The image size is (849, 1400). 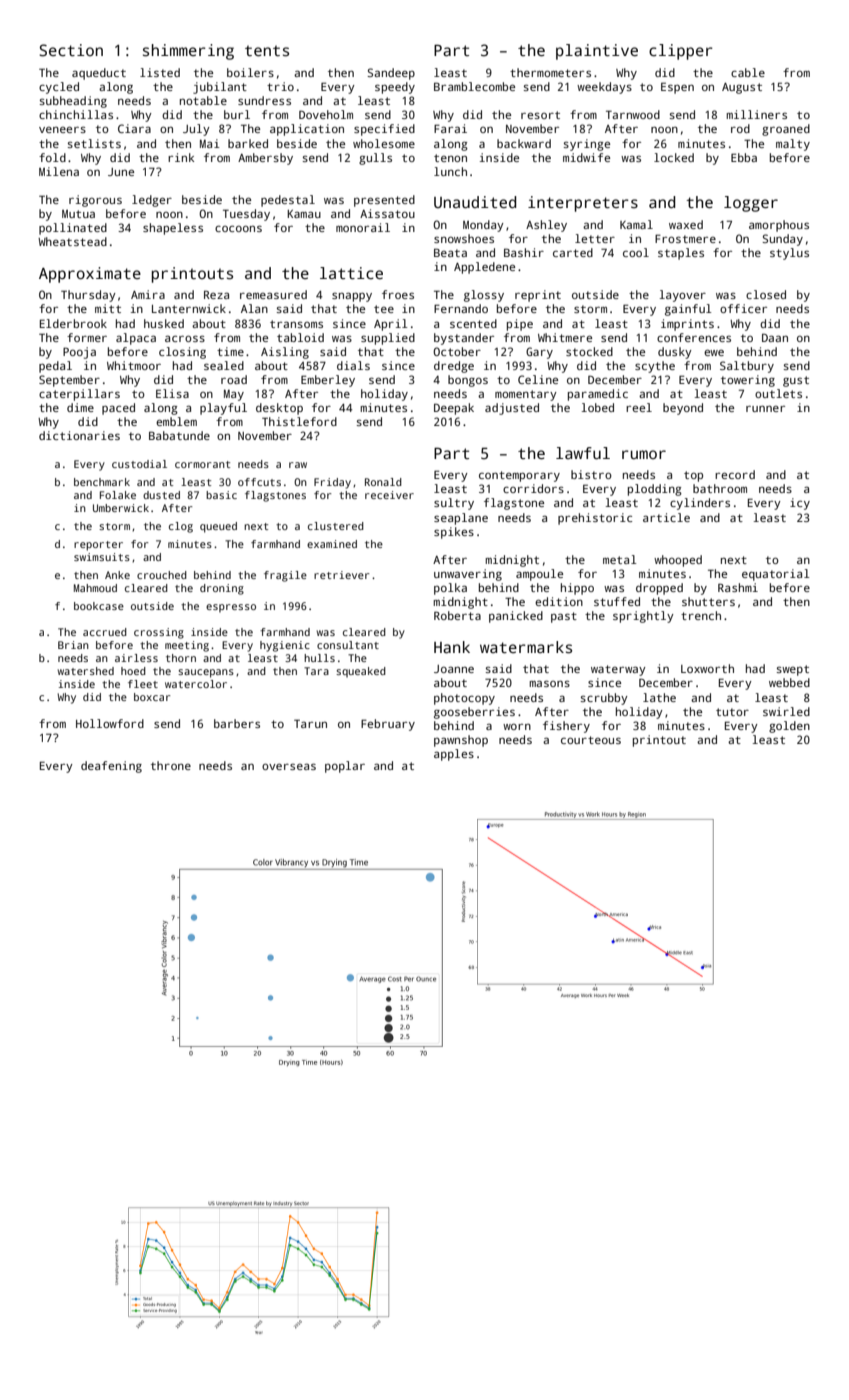 I want to click on lawful, so click(x=583, y=453).
